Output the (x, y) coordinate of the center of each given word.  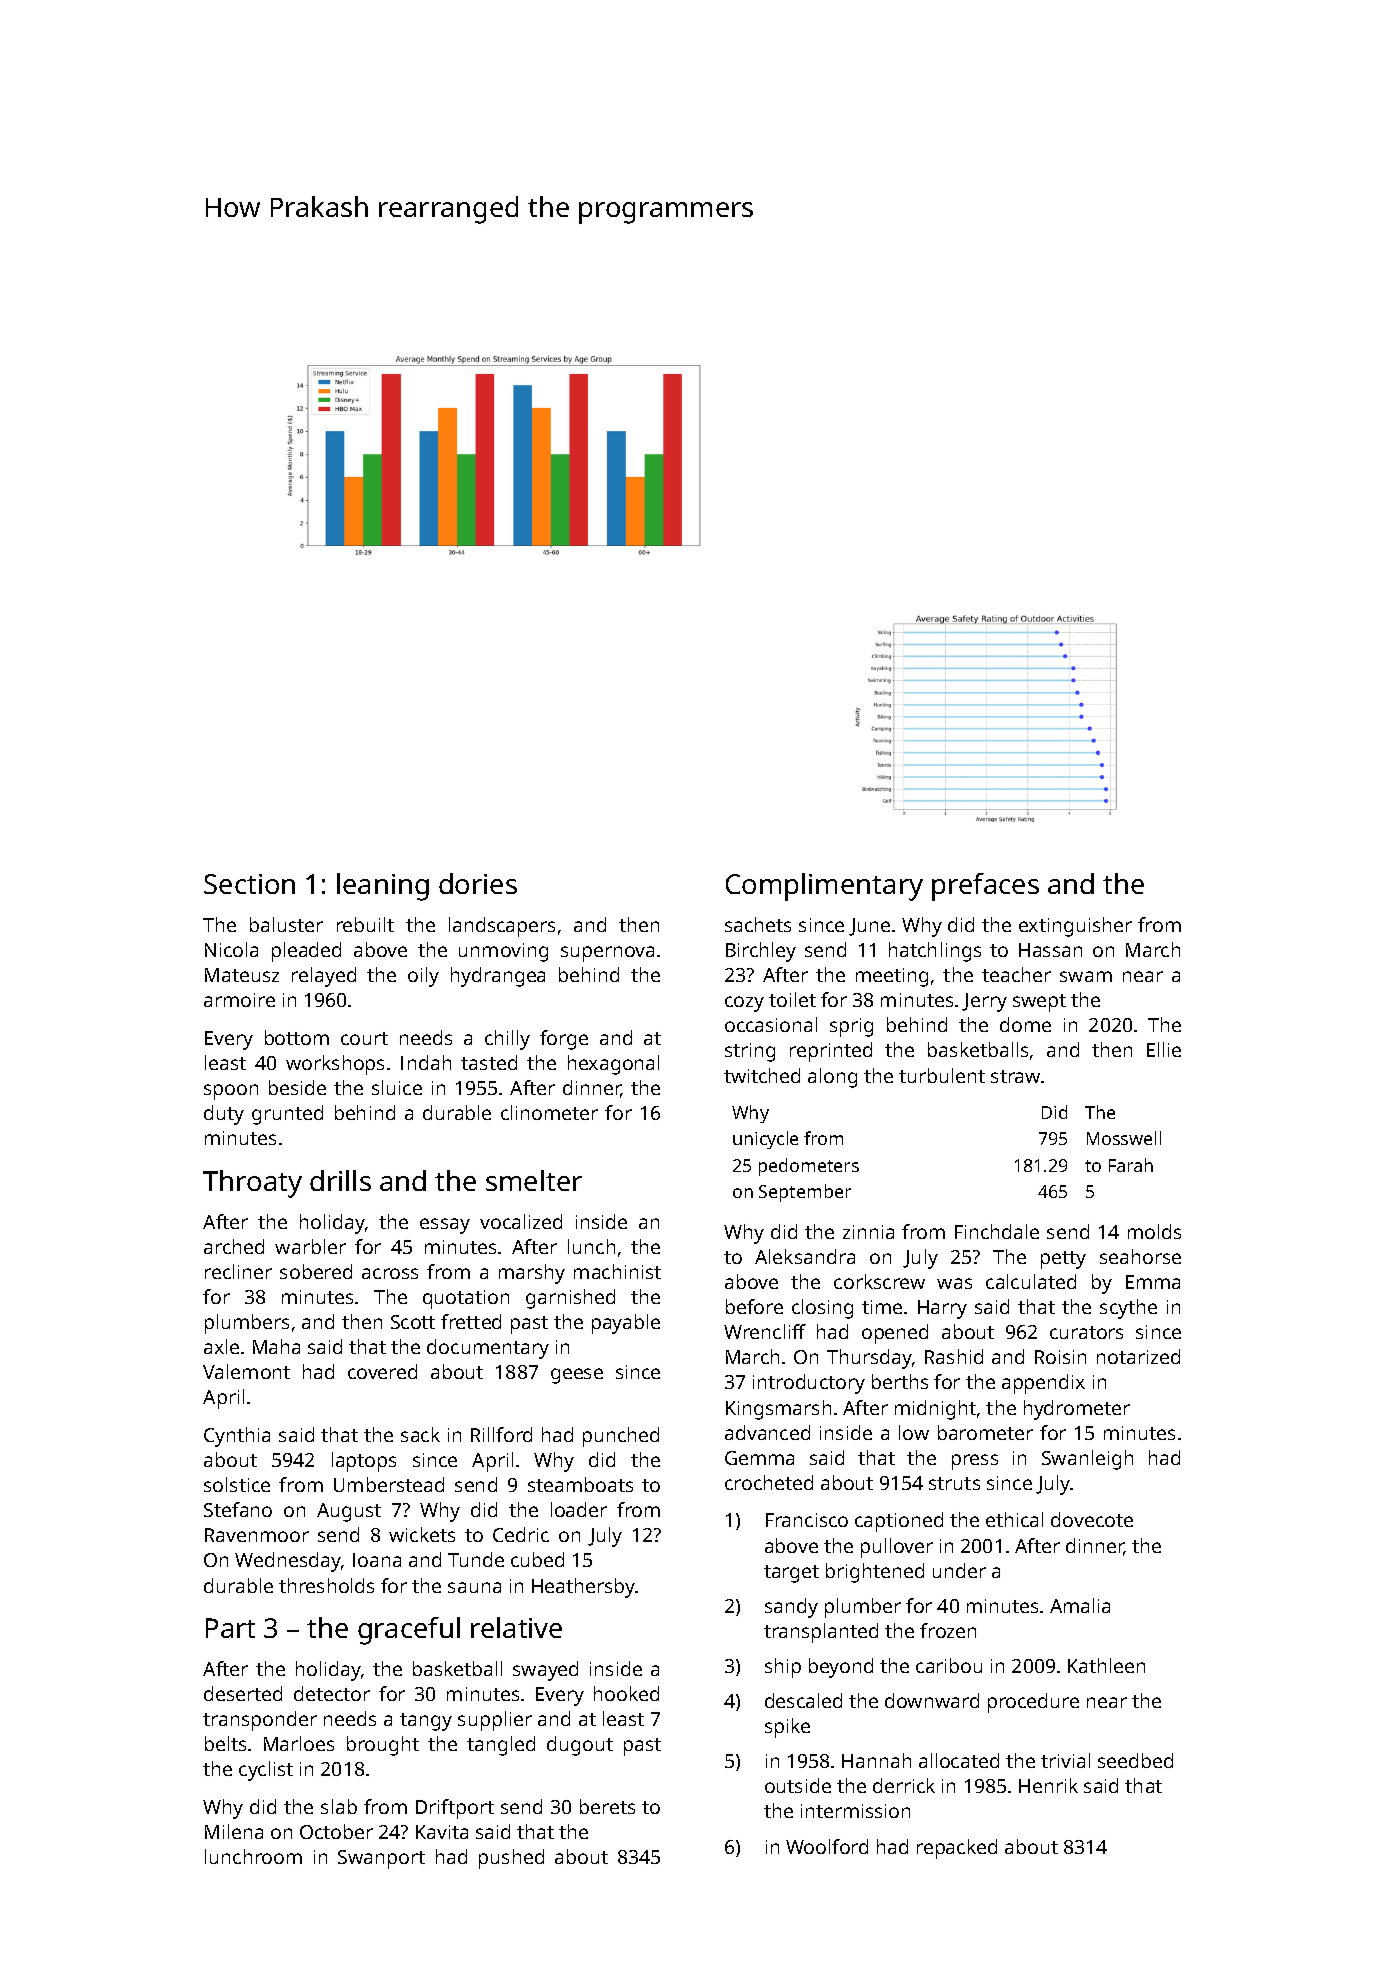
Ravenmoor (257, 1535)
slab (339, 1806)
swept (1039, 1003)
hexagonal (613, 1065)
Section (249, 884)
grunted (287, 1115)
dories (478, 883)
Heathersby (584, 1588)
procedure (1033, 1703)
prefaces (985, 887)
